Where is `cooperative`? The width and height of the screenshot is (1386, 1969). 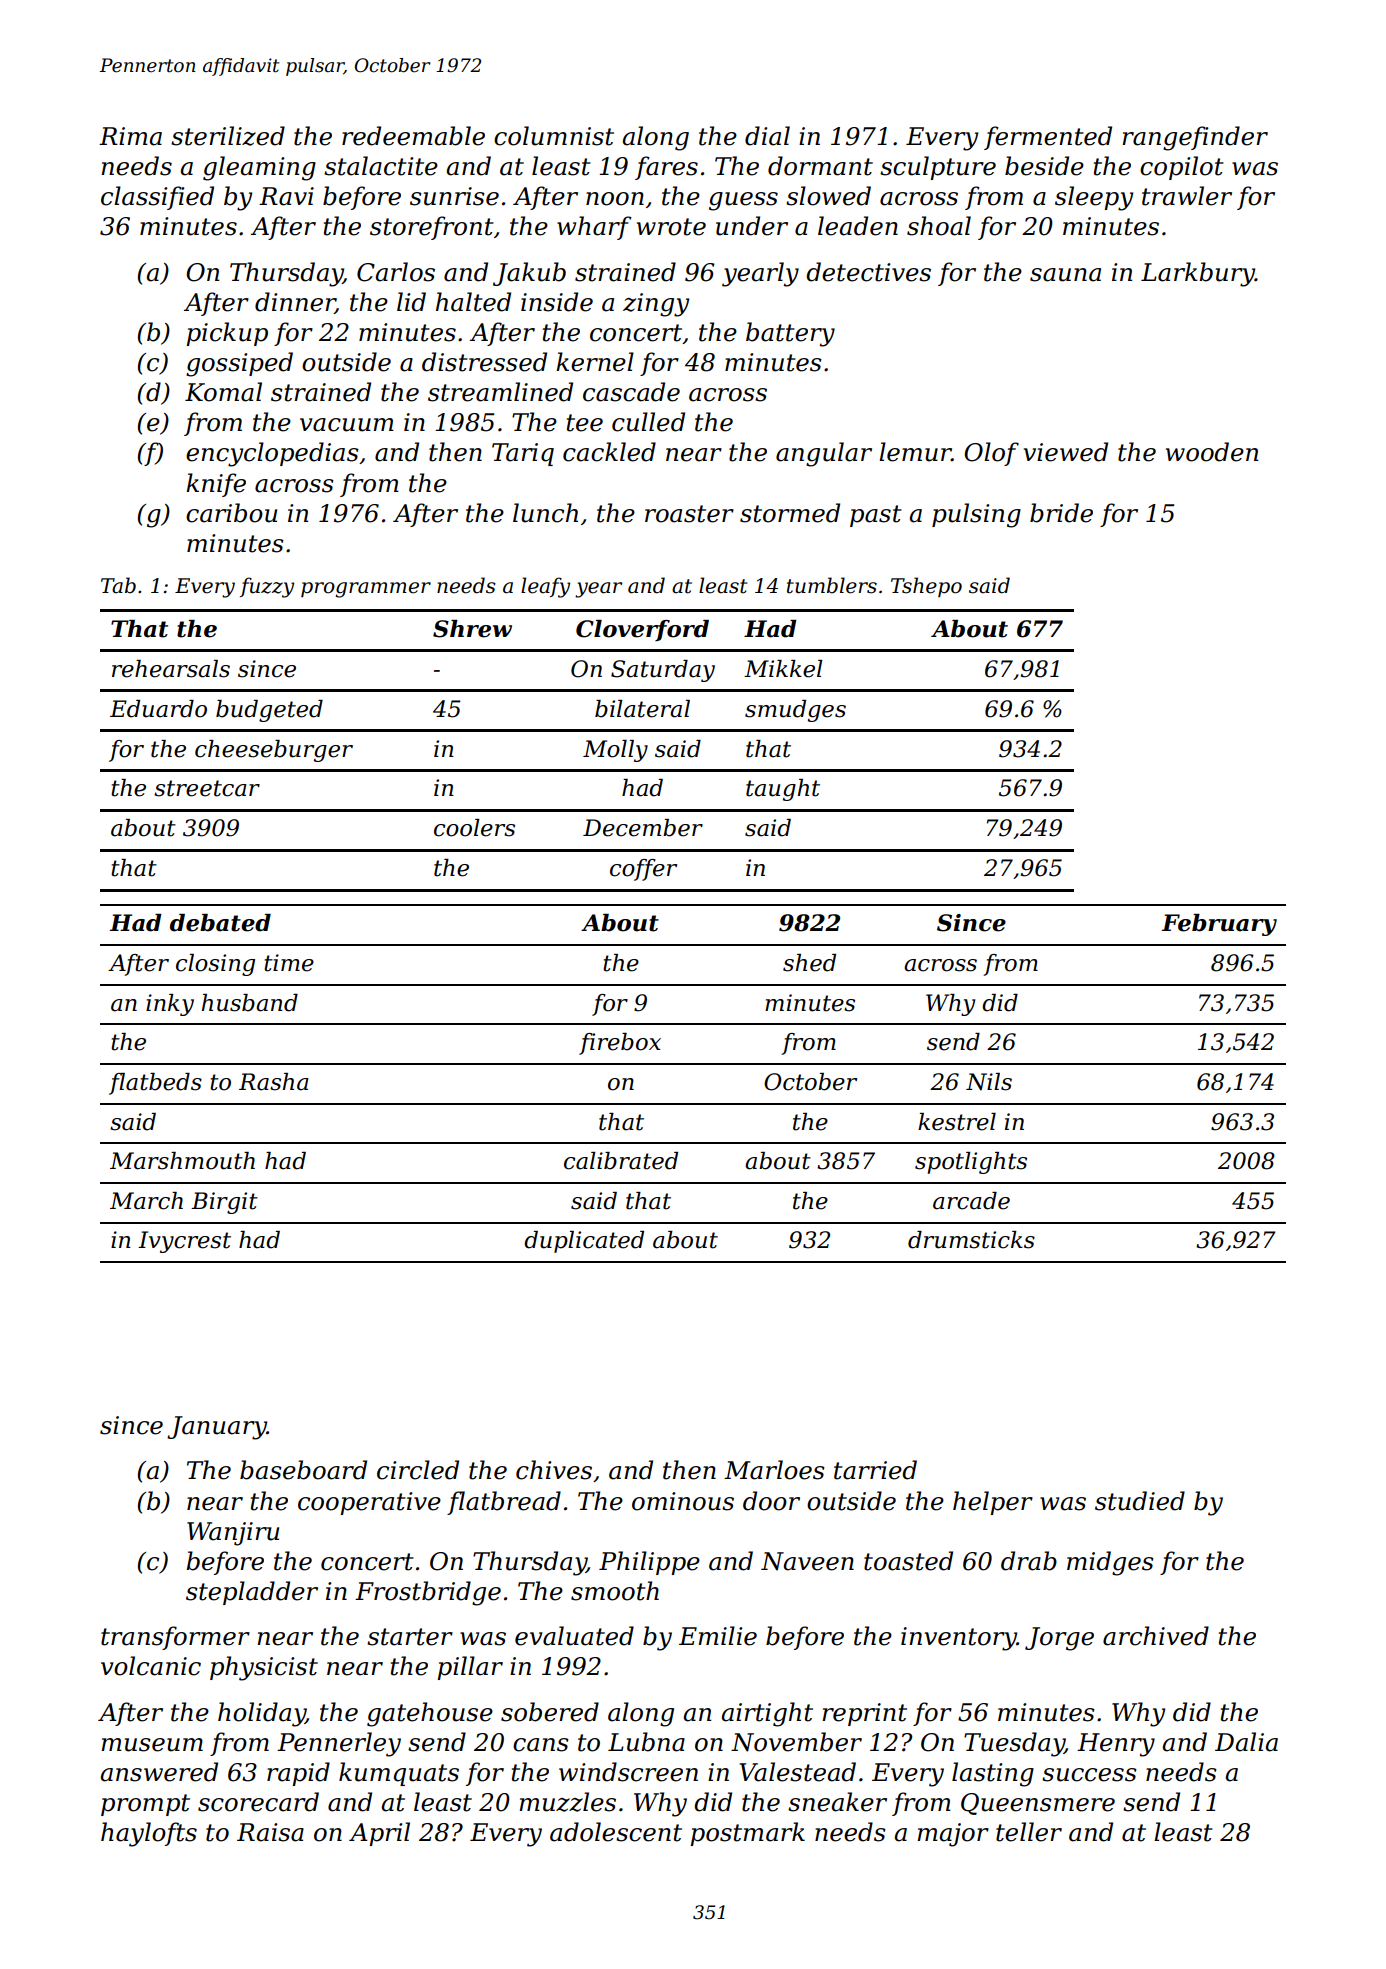
cooperative is located at coordinates (369, 1503).
